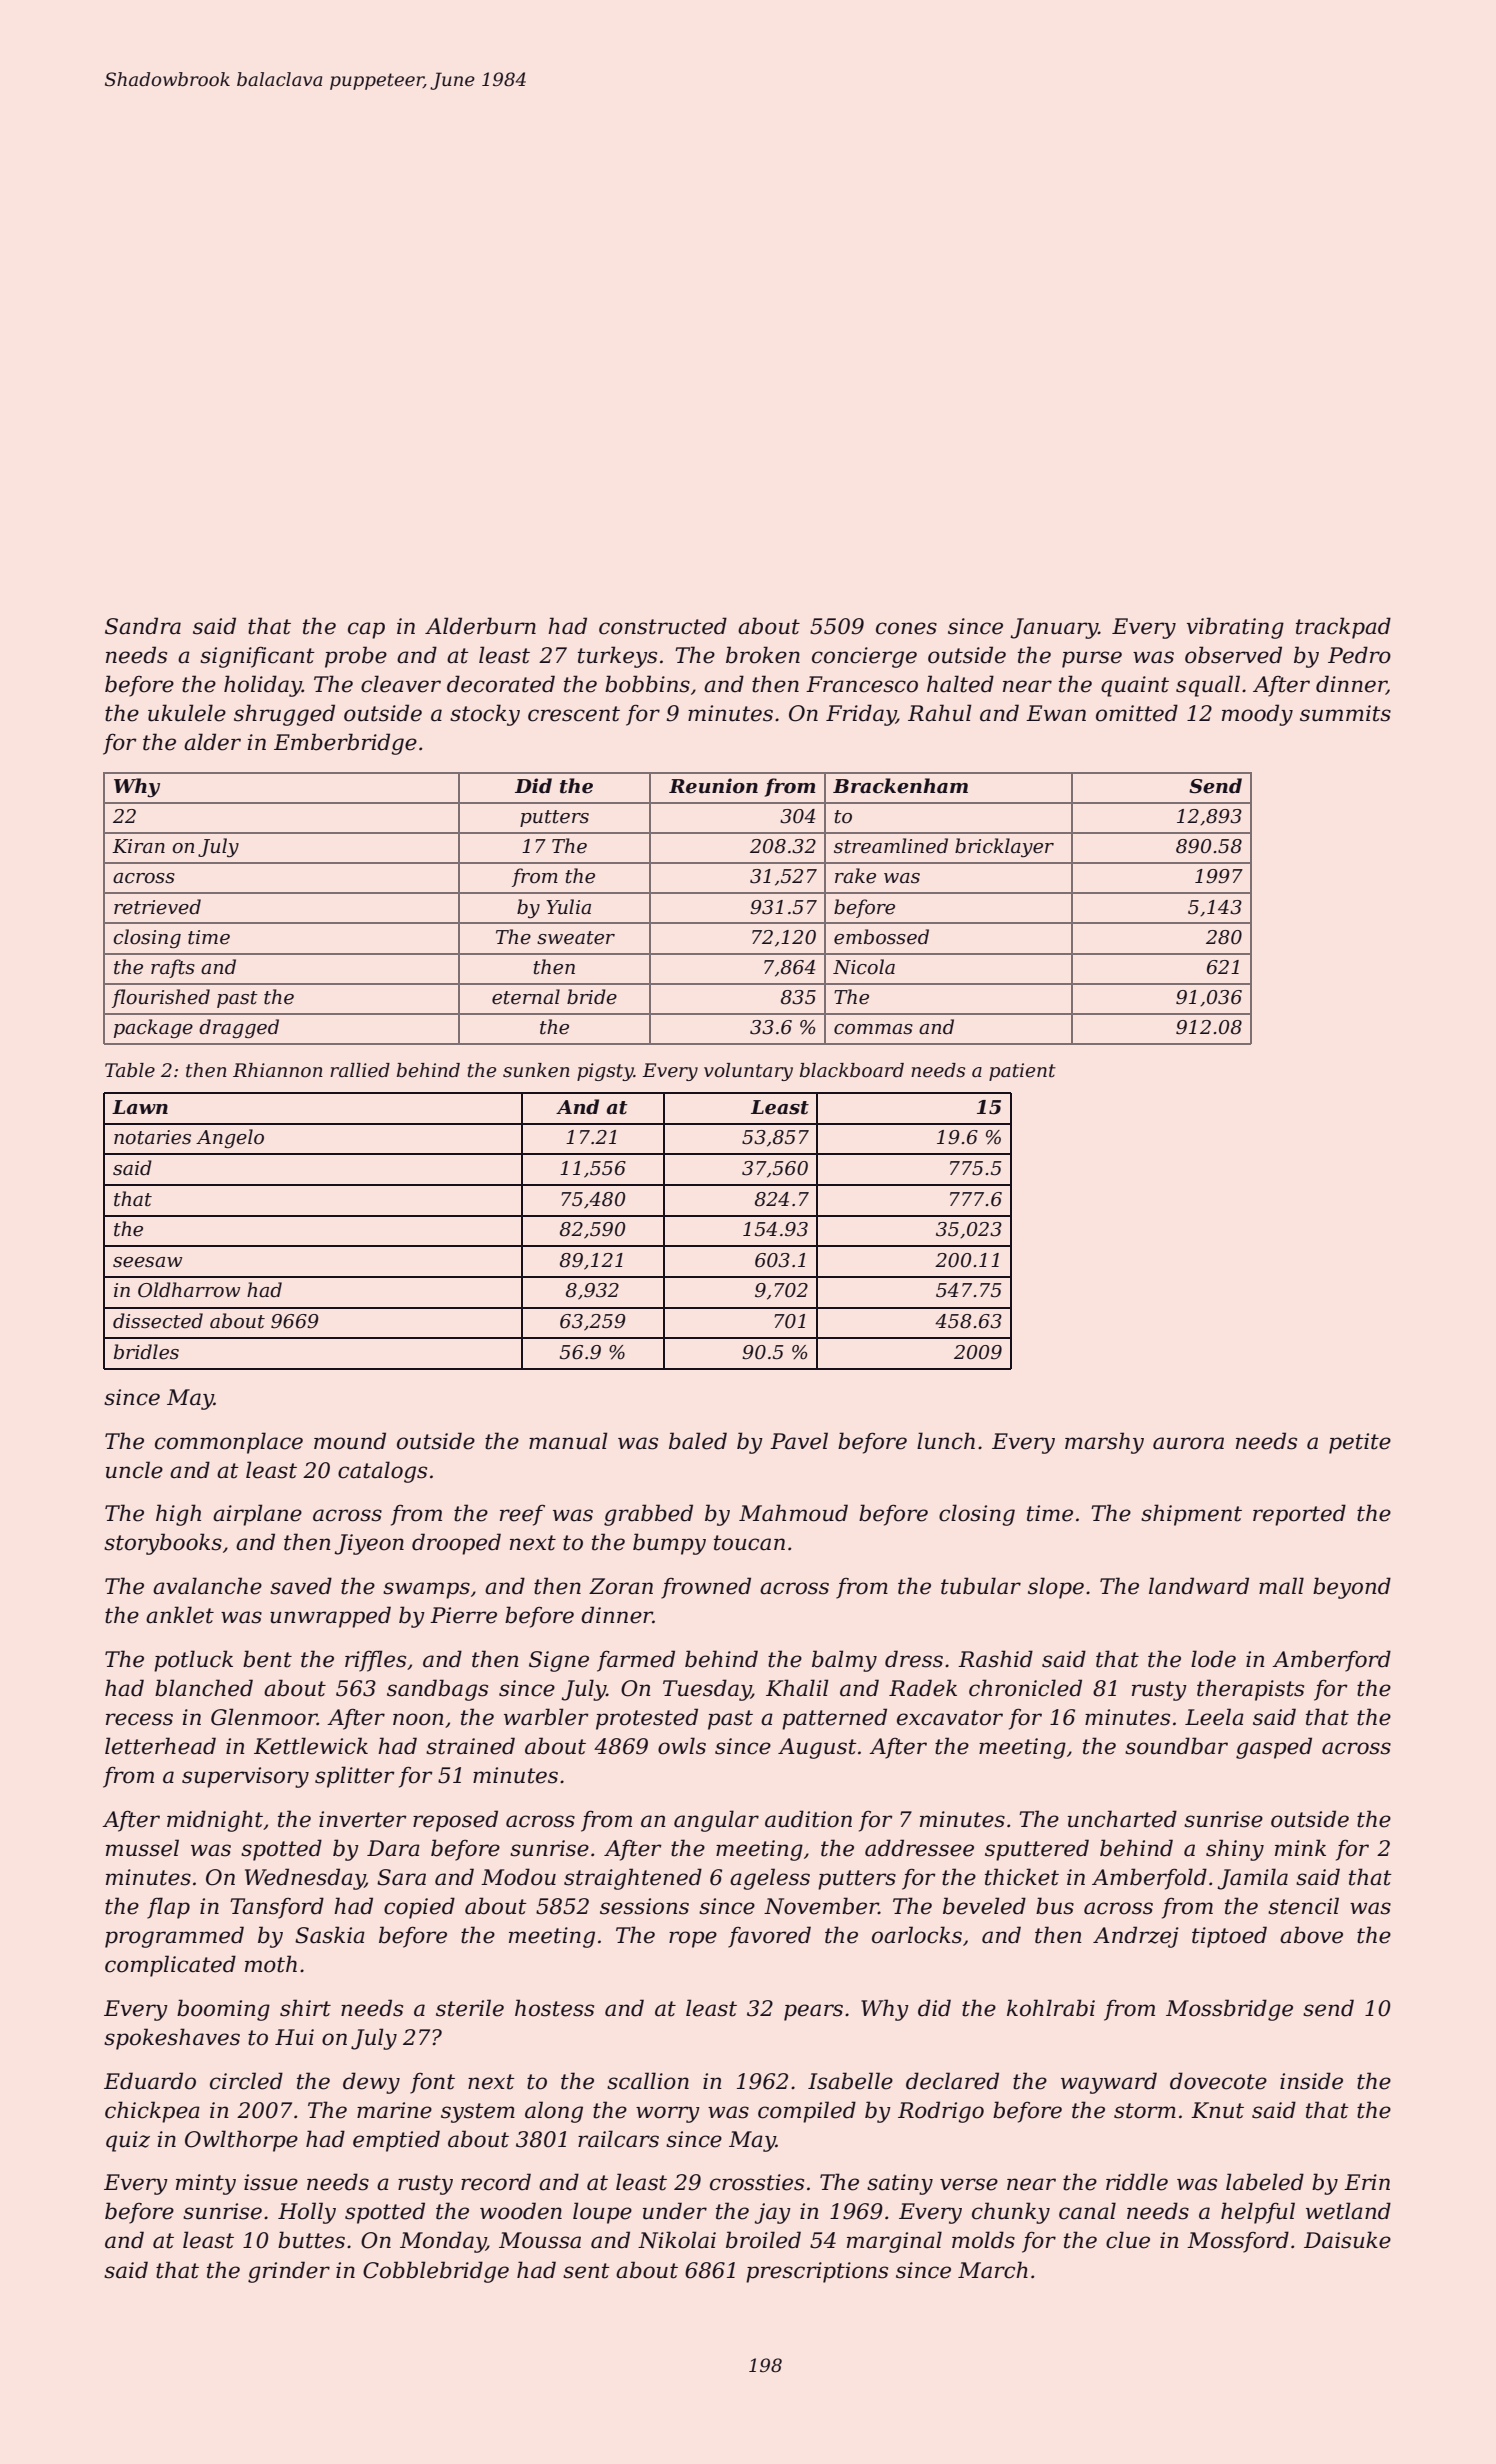  Describe the element at coordinates (586, 2271) in the screenshot. I see `sent` at that location.
